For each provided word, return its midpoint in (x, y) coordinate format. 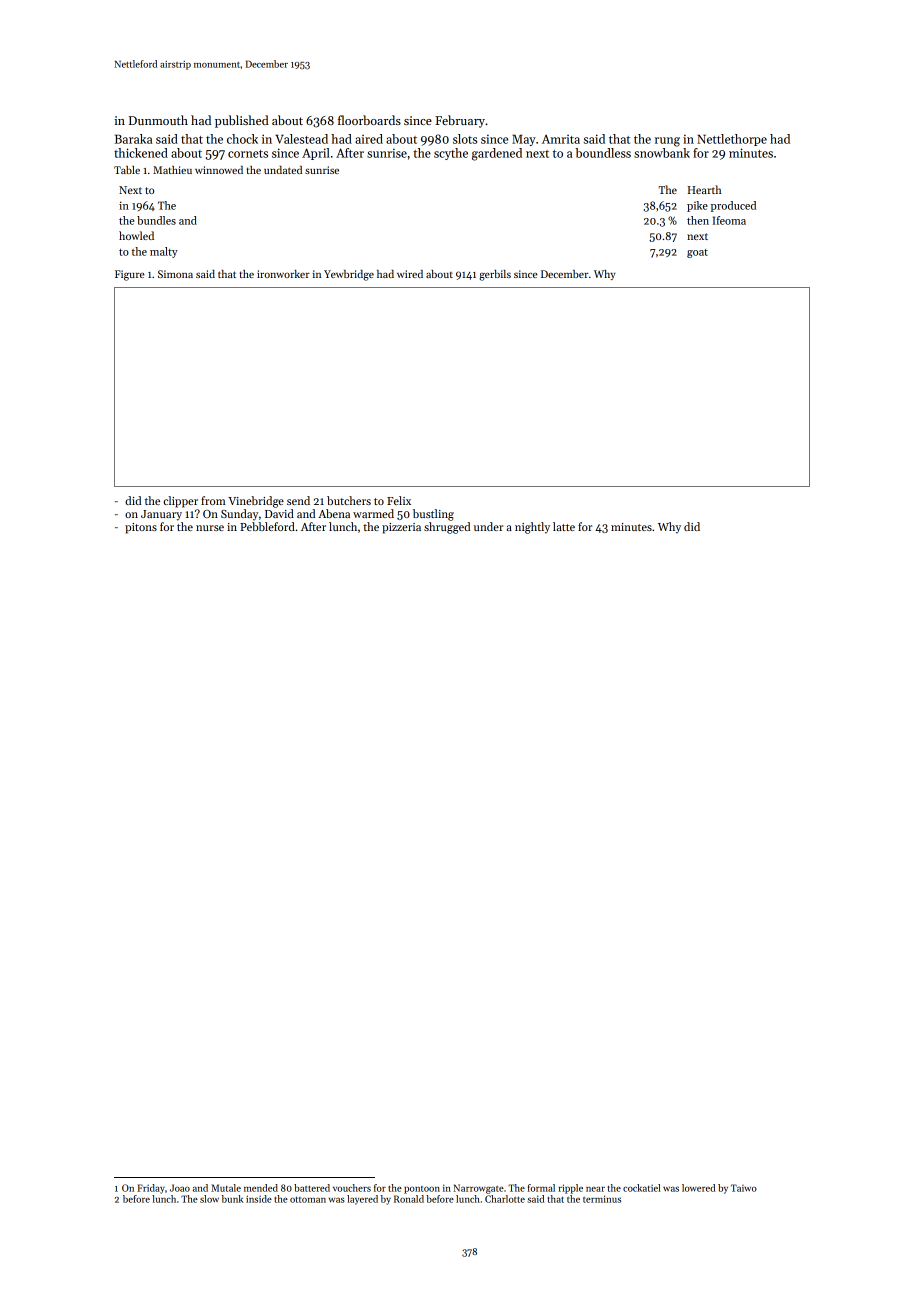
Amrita (561, 139)
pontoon (422, 1190)
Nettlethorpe (732, 140)
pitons (141, 528)
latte (564, 526)
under (488, 526)
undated (283, 170)
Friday (151, 1189)
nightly (532, 528)
